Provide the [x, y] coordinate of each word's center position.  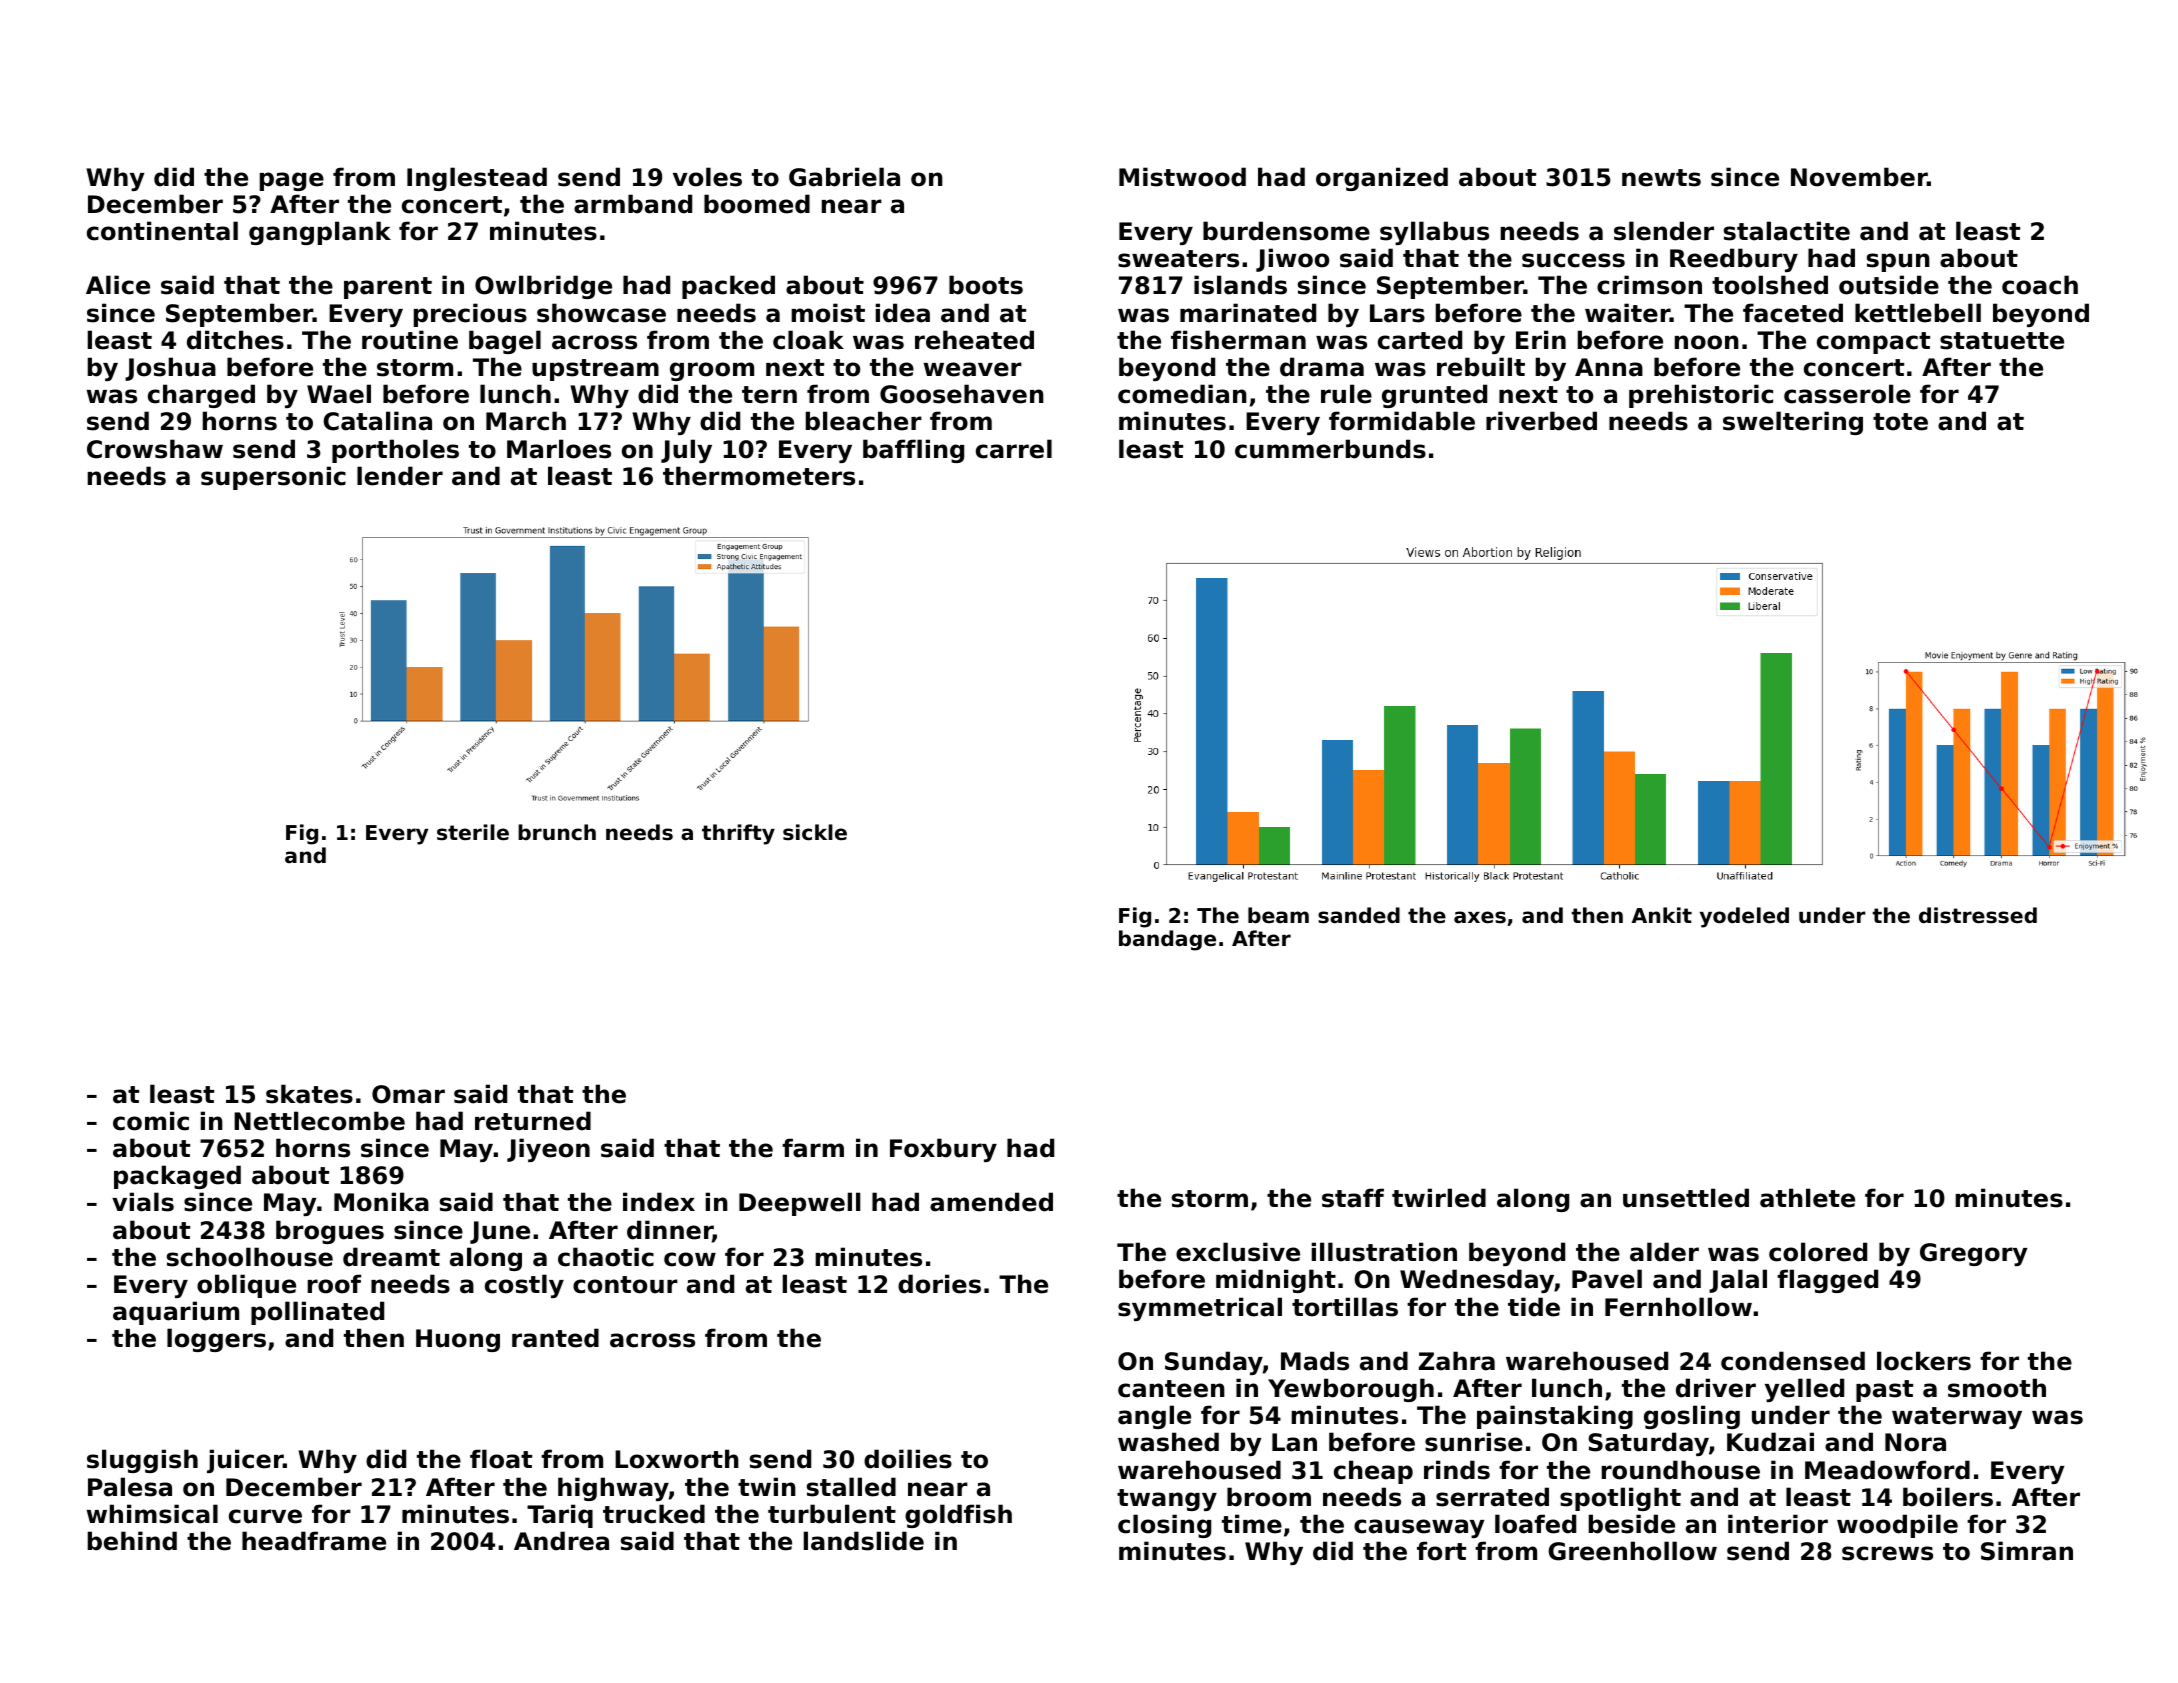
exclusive [1238, 1252]
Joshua [170, 369]
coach [2040, 285]
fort [1441, 1551]
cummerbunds [1330, 449]
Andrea [561, 1541]
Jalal [1738, 1281]
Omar [408, 1094]
